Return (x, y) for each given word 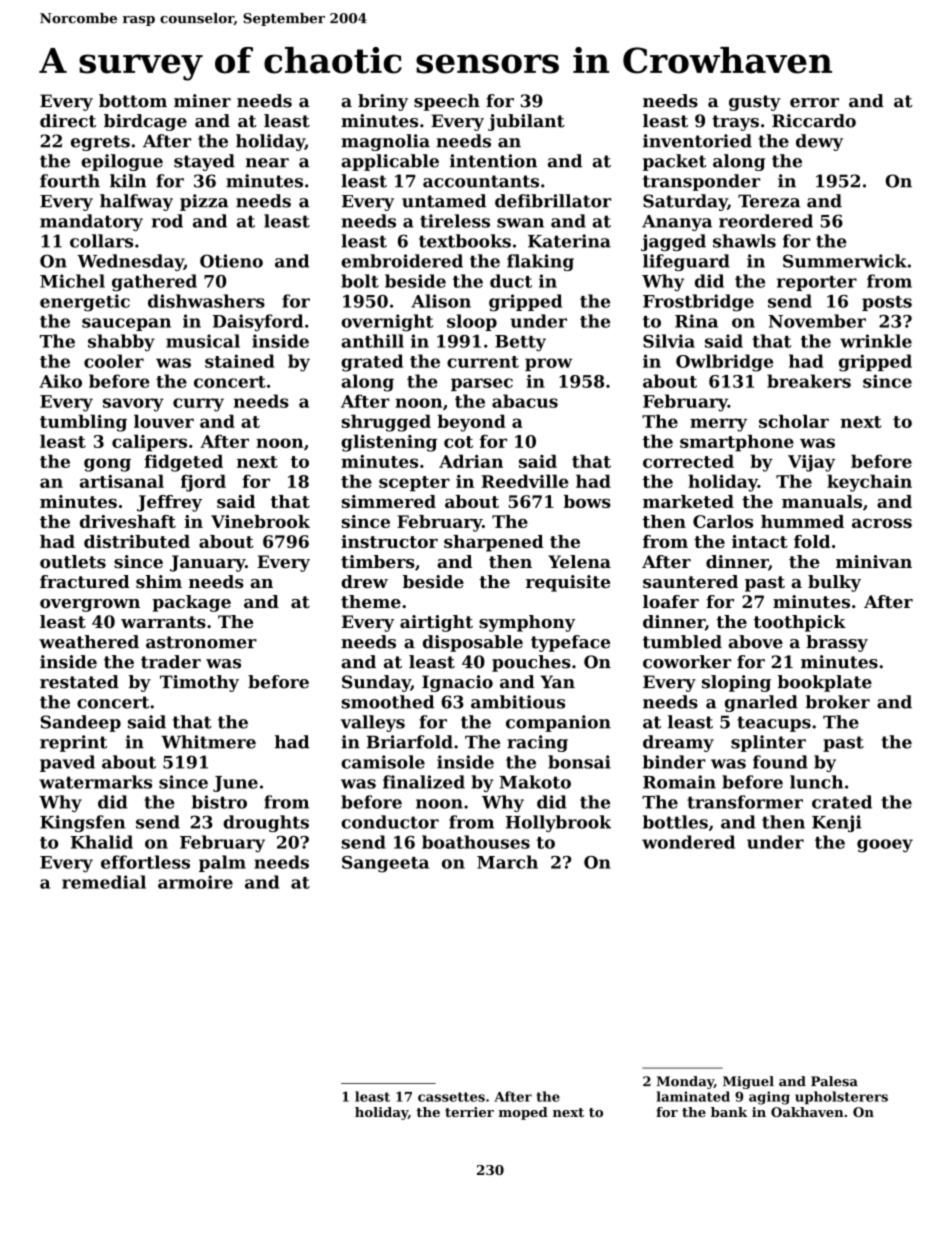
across (882, 523)
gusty (755, 103)
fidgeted (183, 463)
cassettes (451, 1097)
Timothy (199, 683)
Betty (520, 343)
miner (202, 101)
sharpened (494, 543)
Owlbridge (724, 363)
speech (447, 102)
